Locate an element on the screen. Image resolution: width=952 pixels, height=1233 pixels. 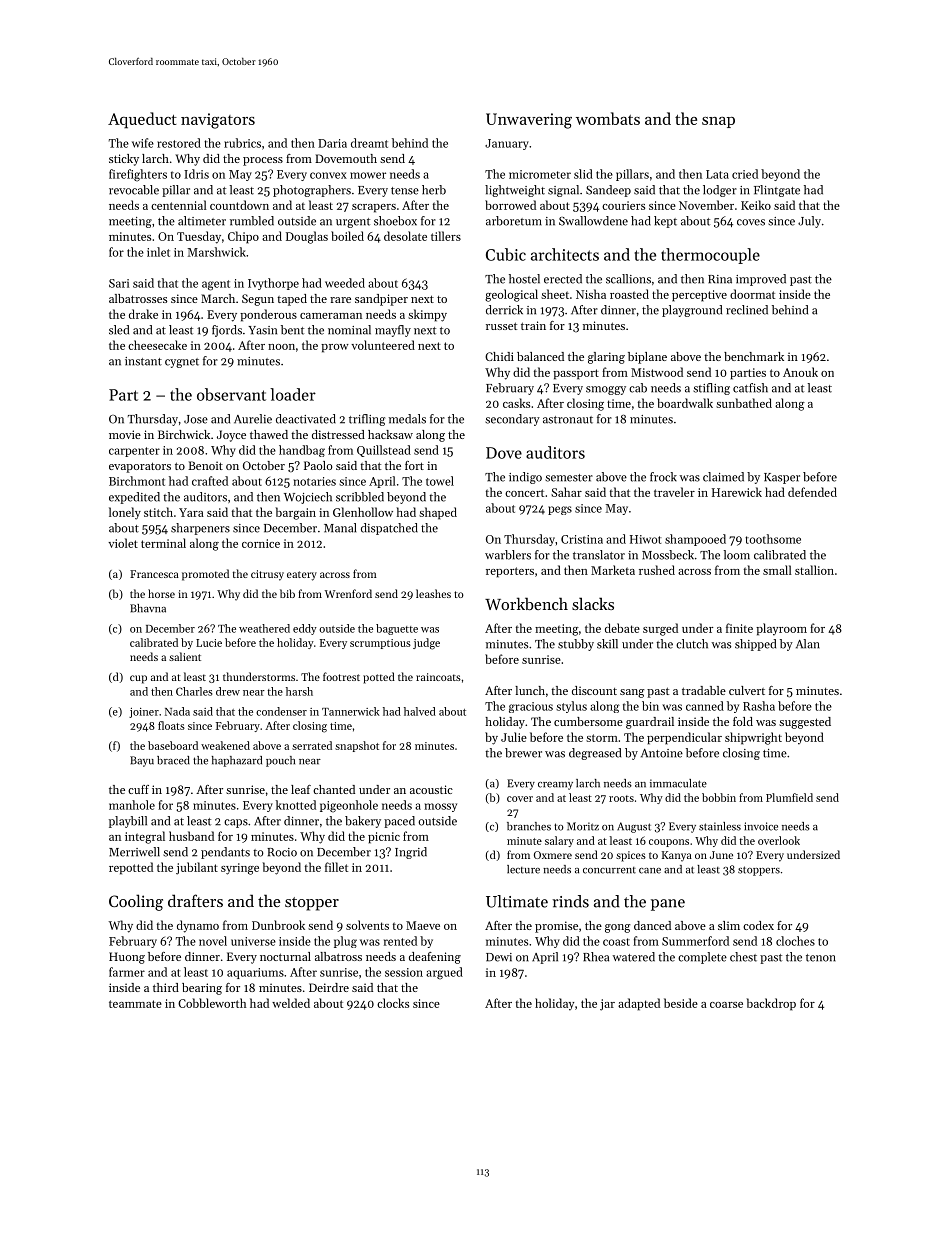
syringe is located at coordinates (240, 869).
